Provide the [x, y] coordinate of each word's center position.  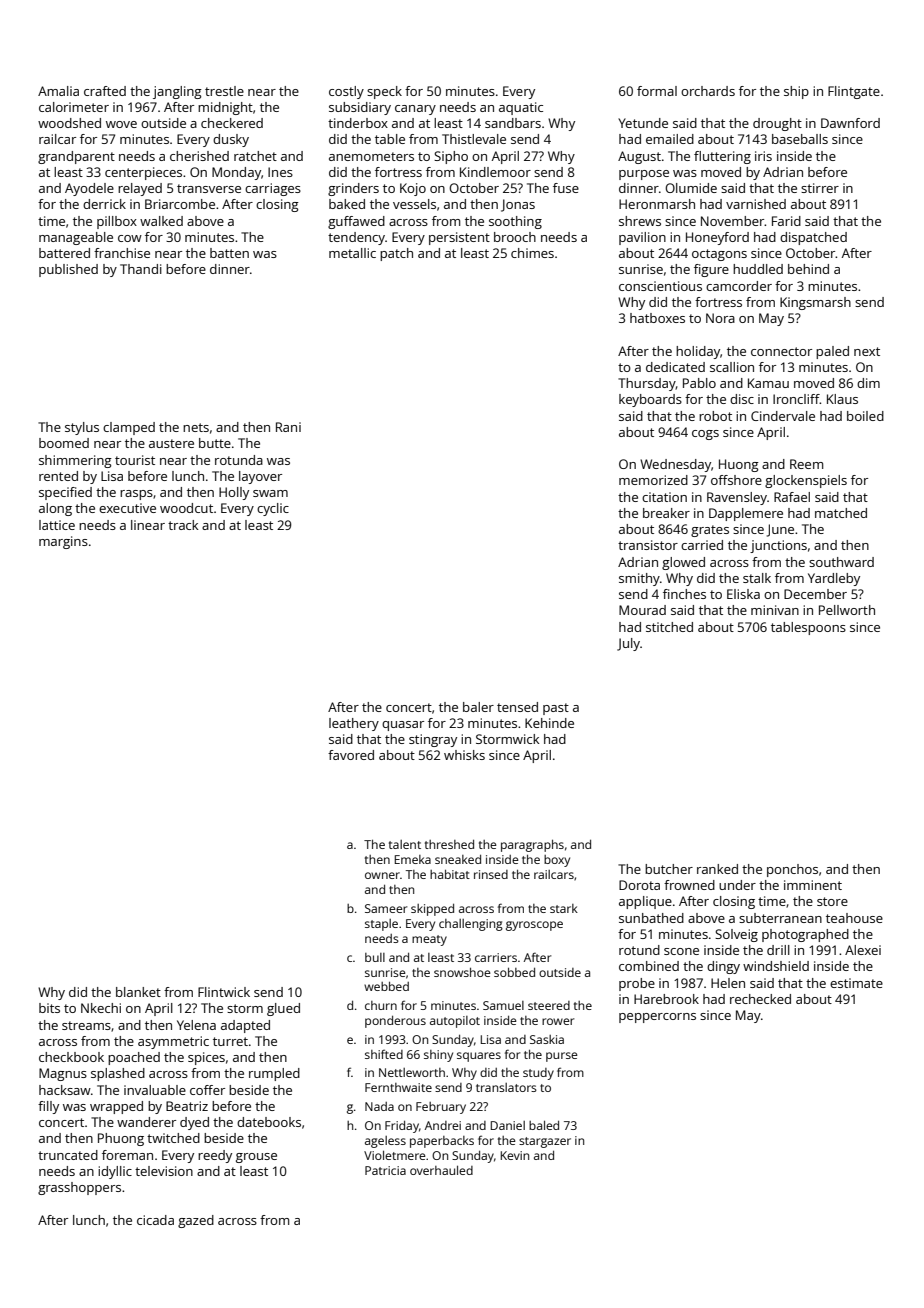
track [183, 525]
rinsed [491, 874]
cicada [155, 1220]
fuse [566, 188]
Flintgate [854, 92]
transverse [209, 188]
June [780, 530]
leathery [354, 724]
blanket [138, 992]
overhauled [441, 1170]
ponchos [792, 870]
